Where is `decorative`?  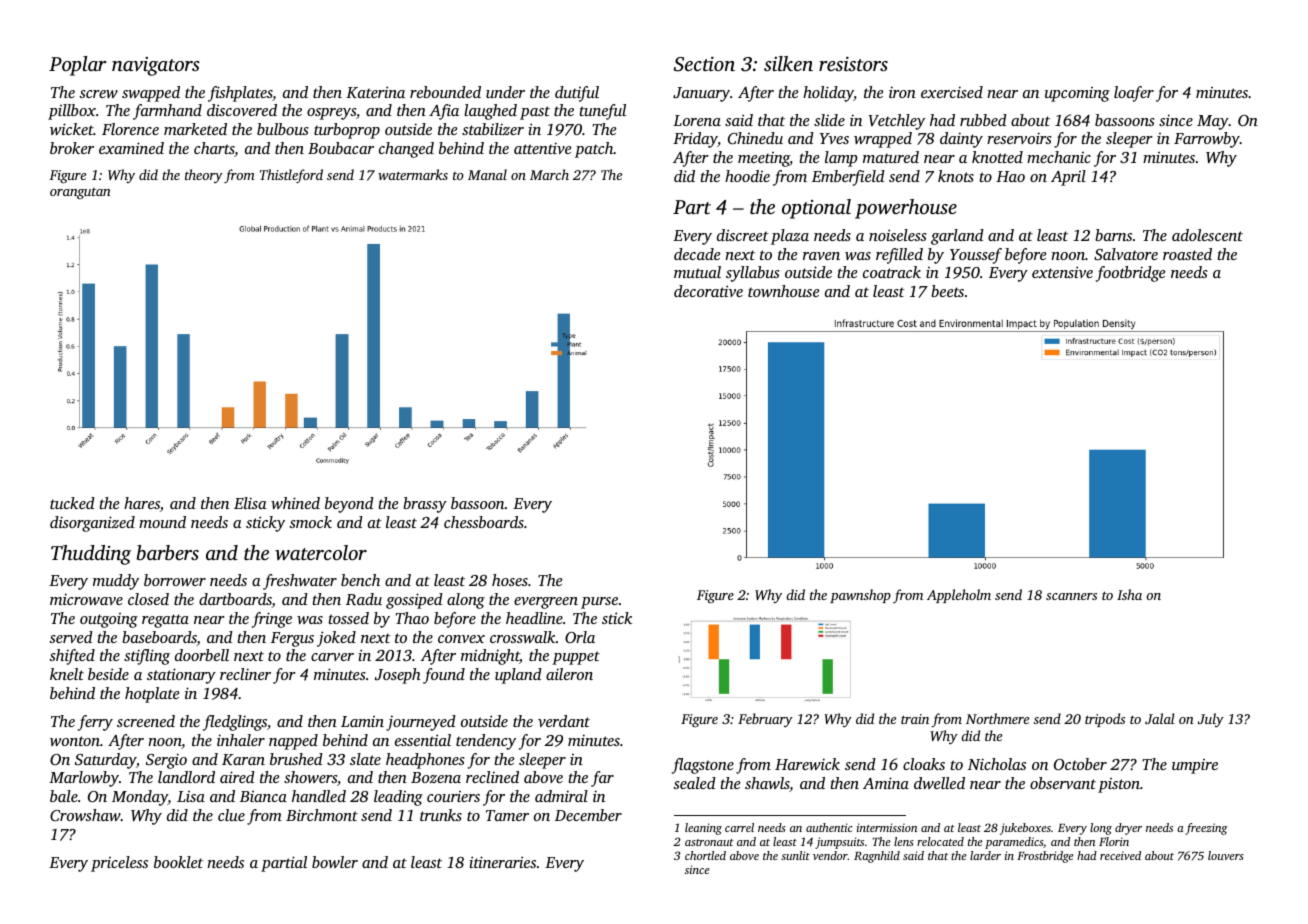
decorative is located at coordinates (708, 291).
